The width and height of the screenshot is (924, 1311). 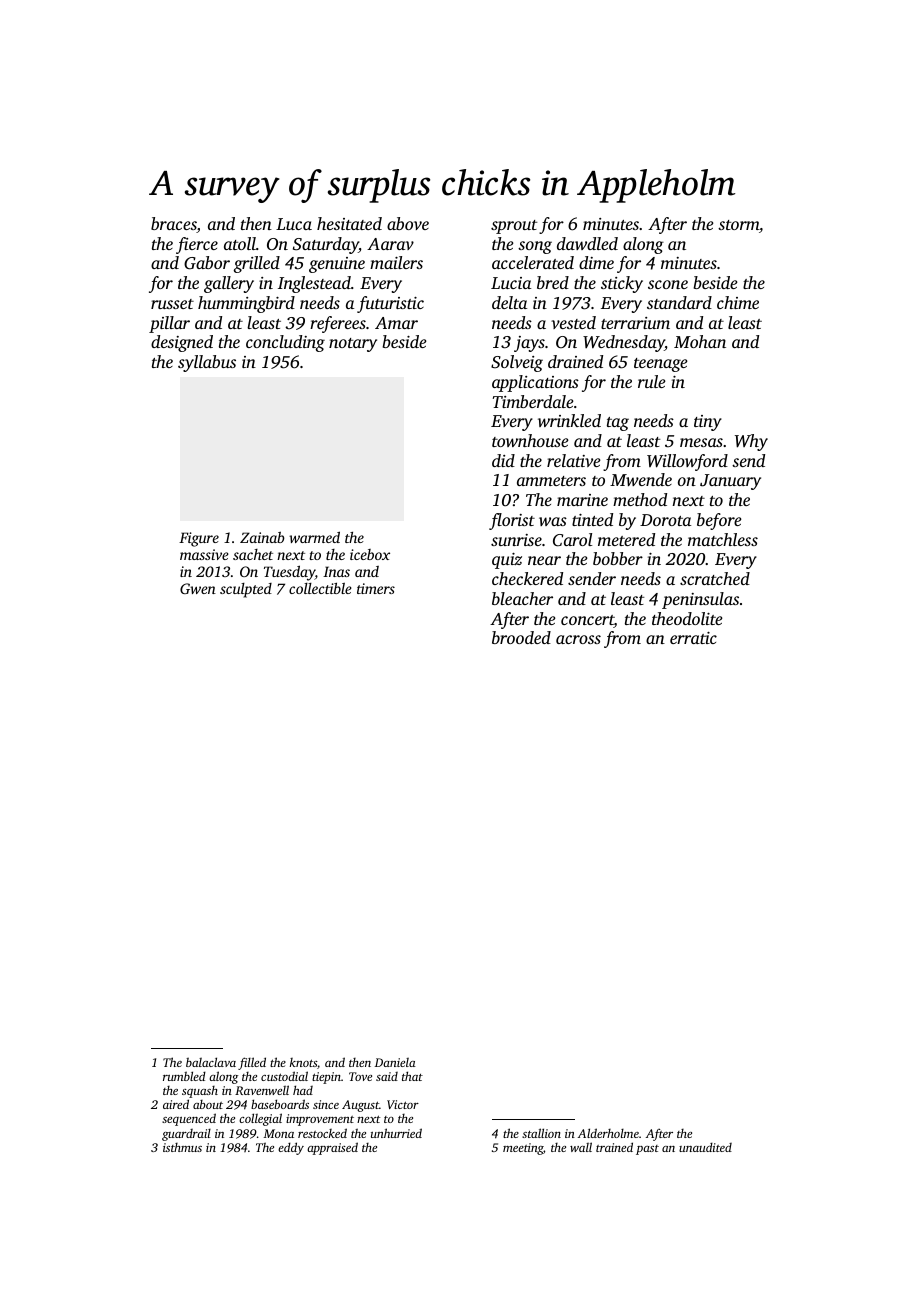 What do you see at coordinates (370, 554) in the screenshot?
I see `icebox` at bounding box center [370, 554].
